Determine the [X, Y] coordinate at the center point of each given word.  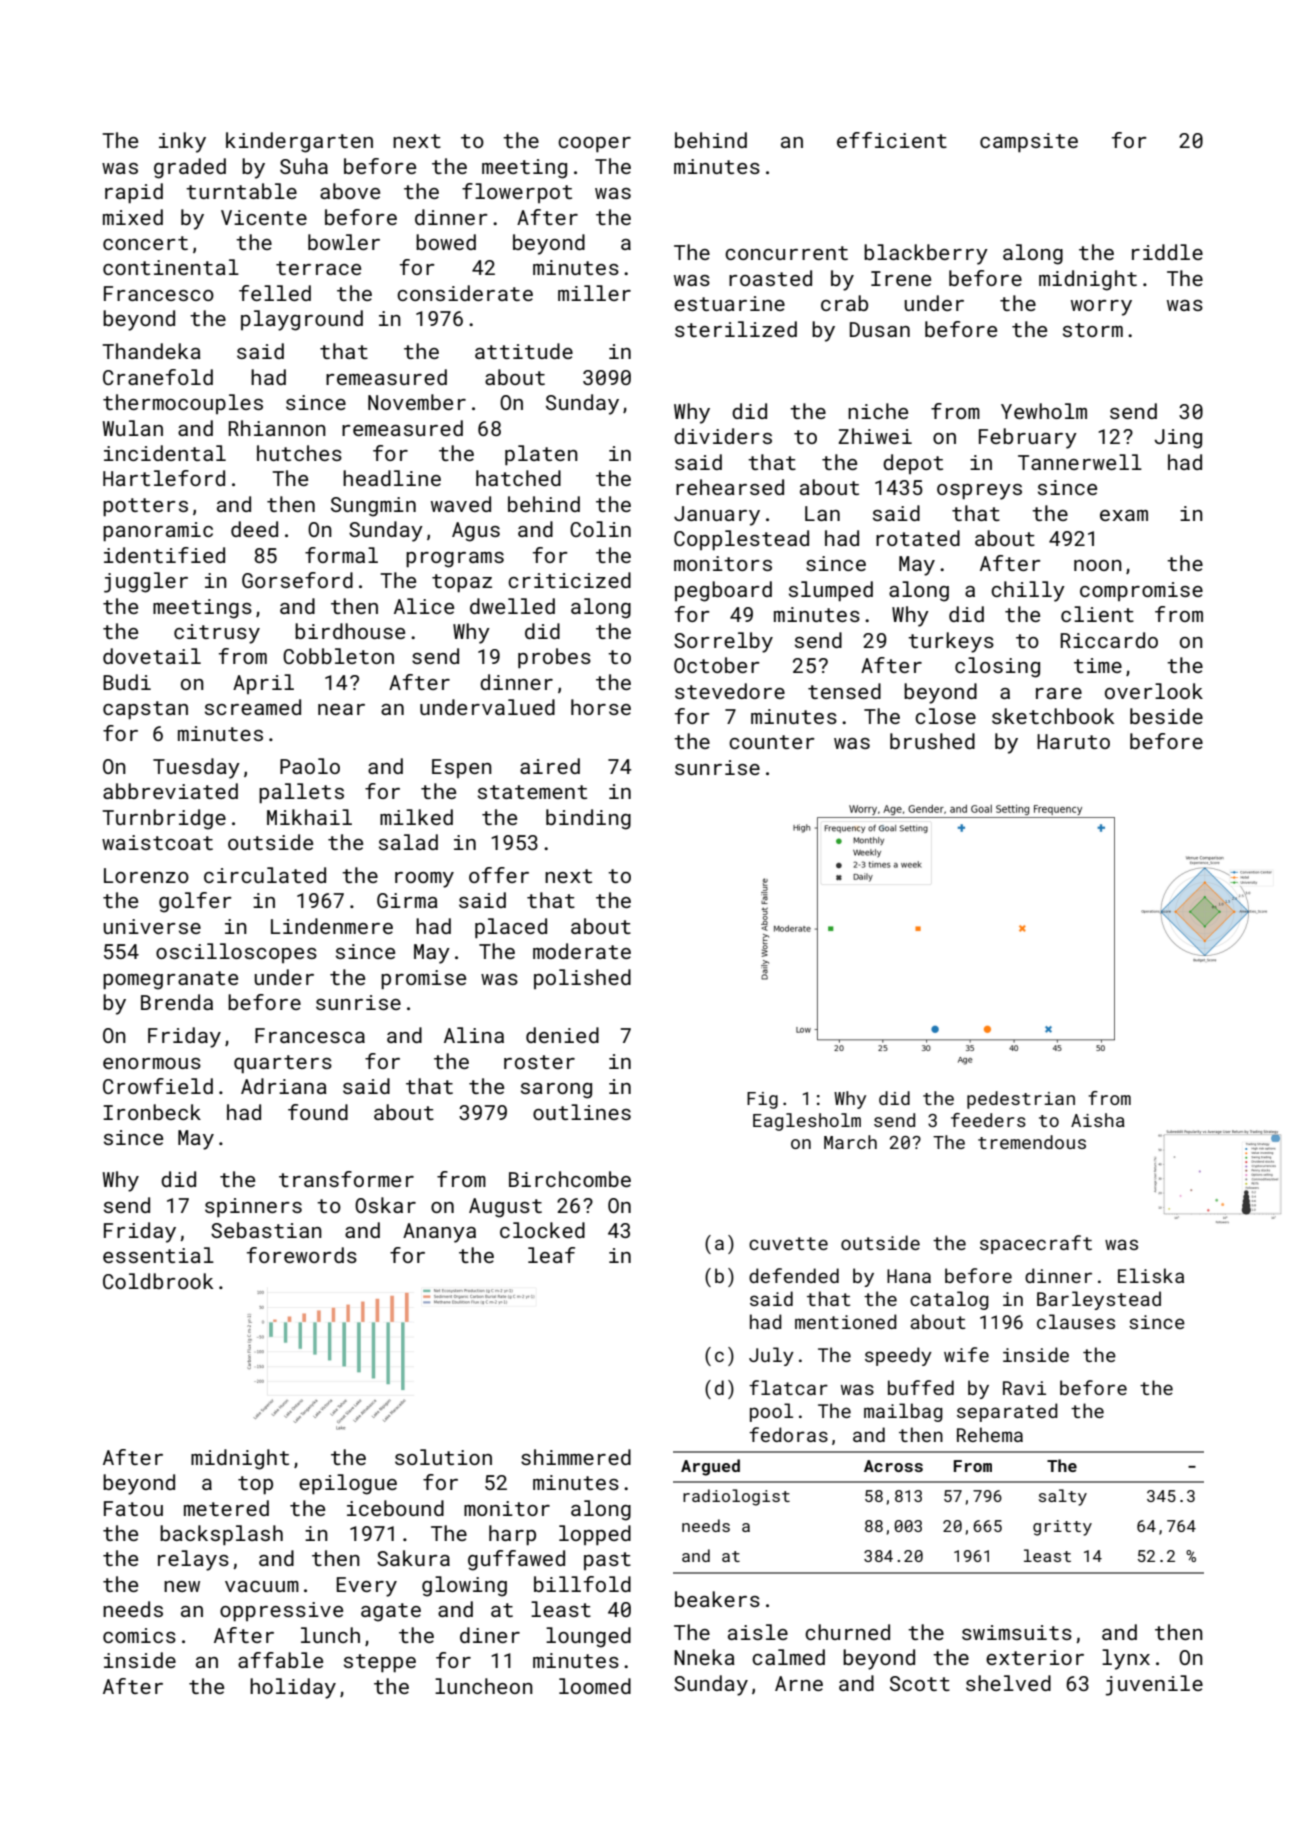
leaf [551, 1255]
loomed [595, 1686]
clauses [1076, 1321]
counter [772, 742]
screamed [253, 707]
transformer [346, 1179]
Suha [304, 166]
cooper [594, 145]
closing [997, 667]
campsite [1029, 143]
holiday [293, 1688]
